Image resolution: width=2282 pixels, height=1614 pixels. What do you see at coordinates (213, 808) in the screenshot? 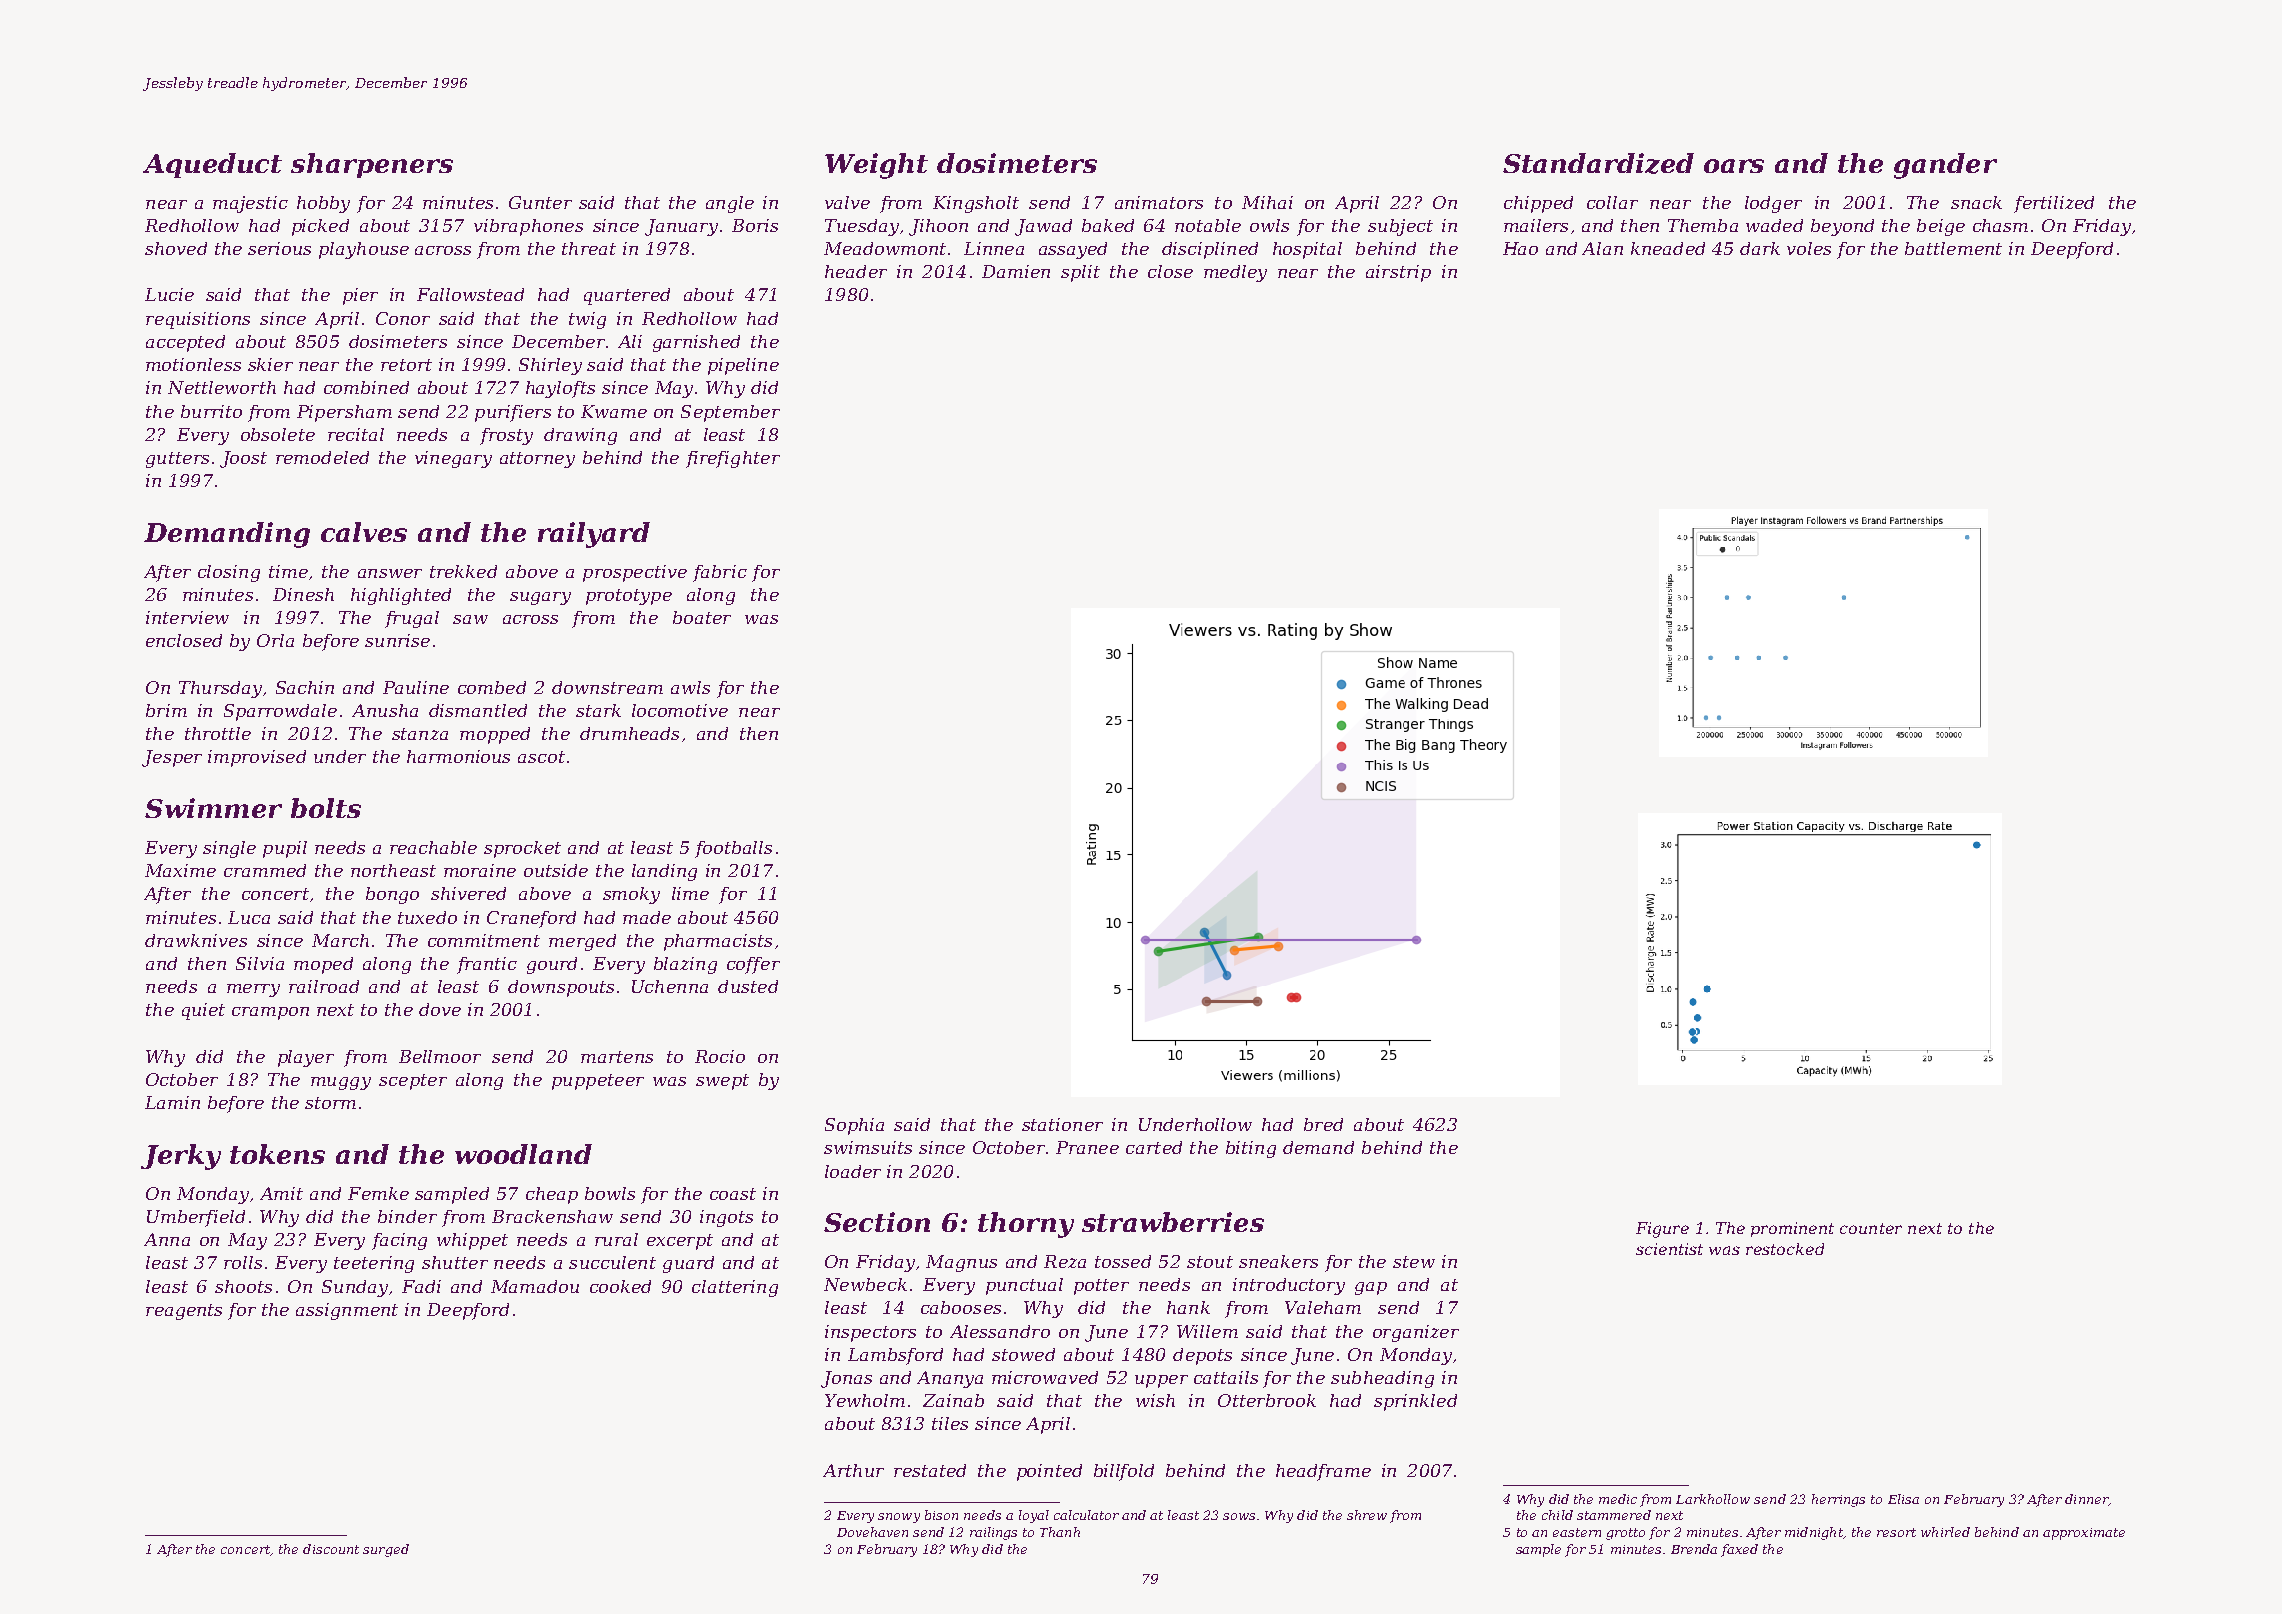
I see `Swimmer` at bounding box center [213, 808].
